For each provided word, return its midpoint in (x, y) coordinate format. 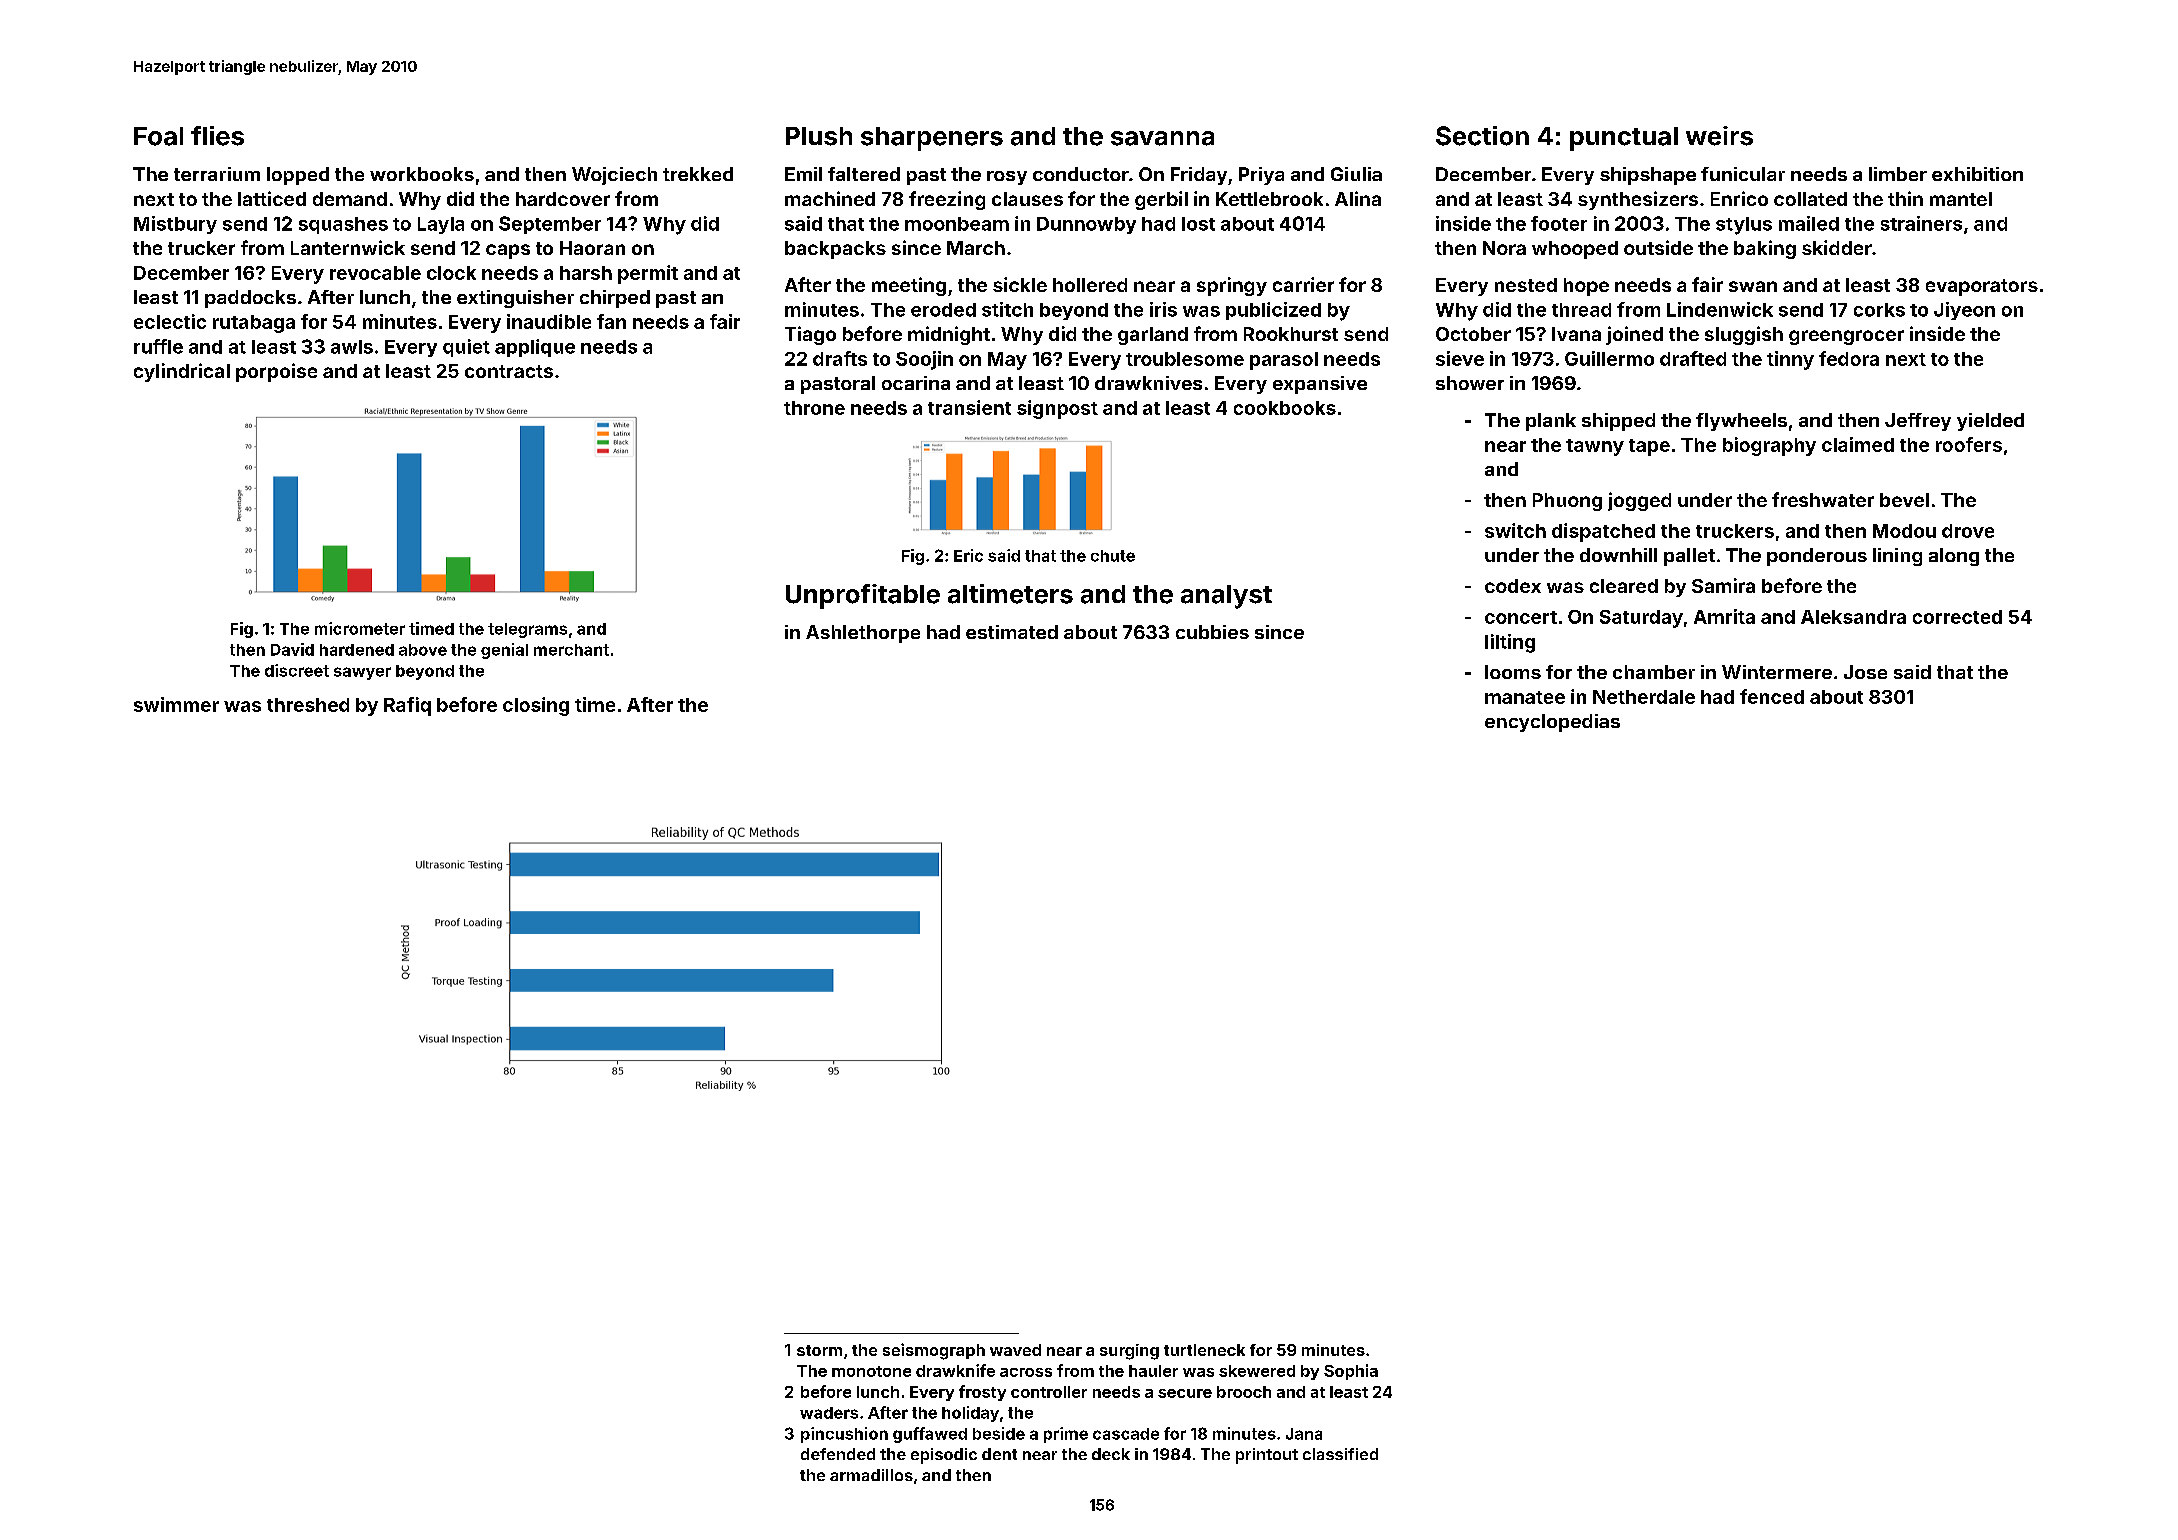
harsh (586, 273)
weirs (1719, 136)
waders (829, 1413)
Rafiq (407, 706)
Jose (1865, 672)
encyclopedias (1552, 723)
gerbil (1161, 200)
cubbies (1212, 632)
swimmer (176, 704)
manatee (1525, 697)
